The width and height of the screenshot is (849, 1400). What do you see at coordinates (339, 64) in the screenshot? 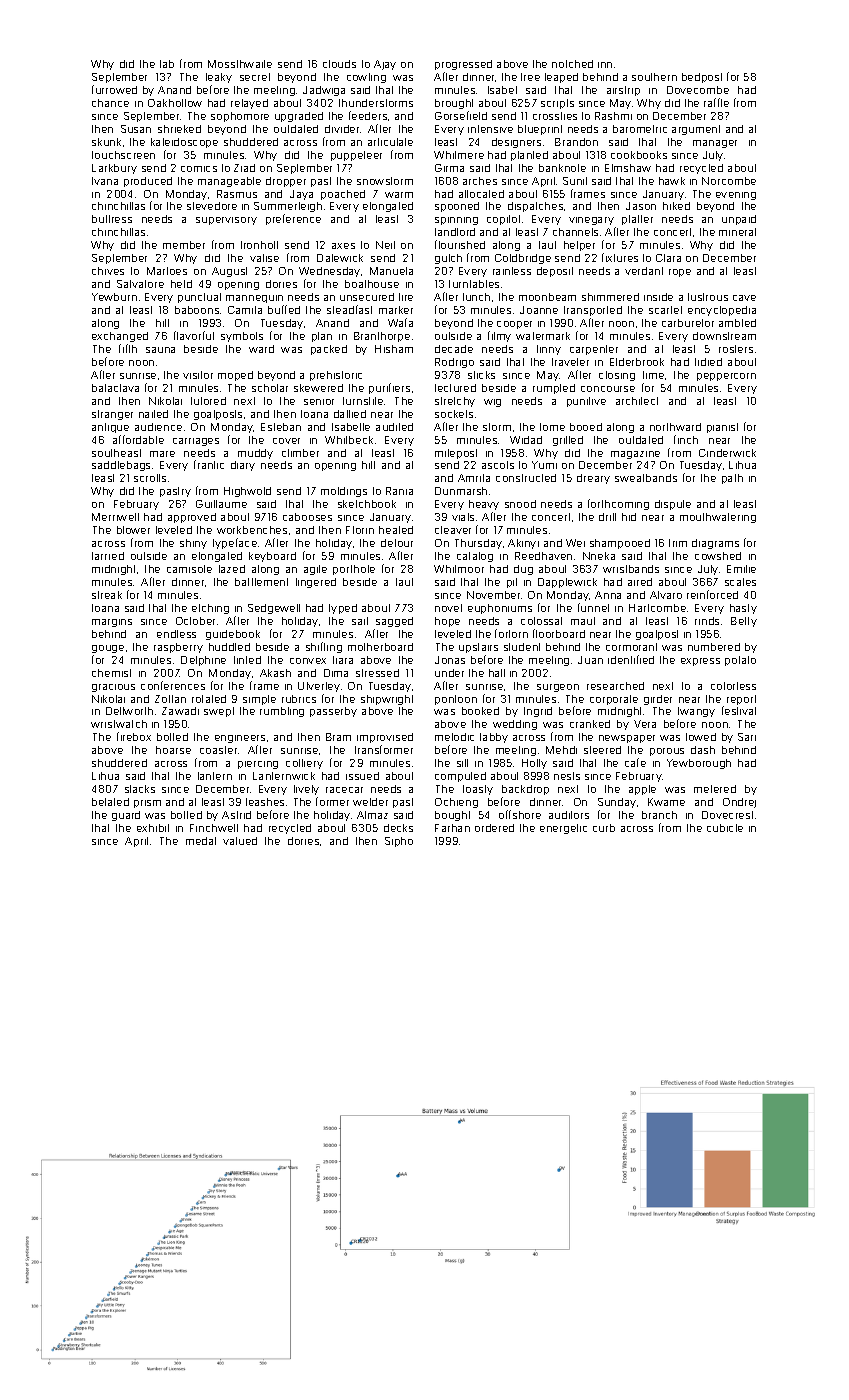
I see `clouds` at bounding box center [339, 64].
